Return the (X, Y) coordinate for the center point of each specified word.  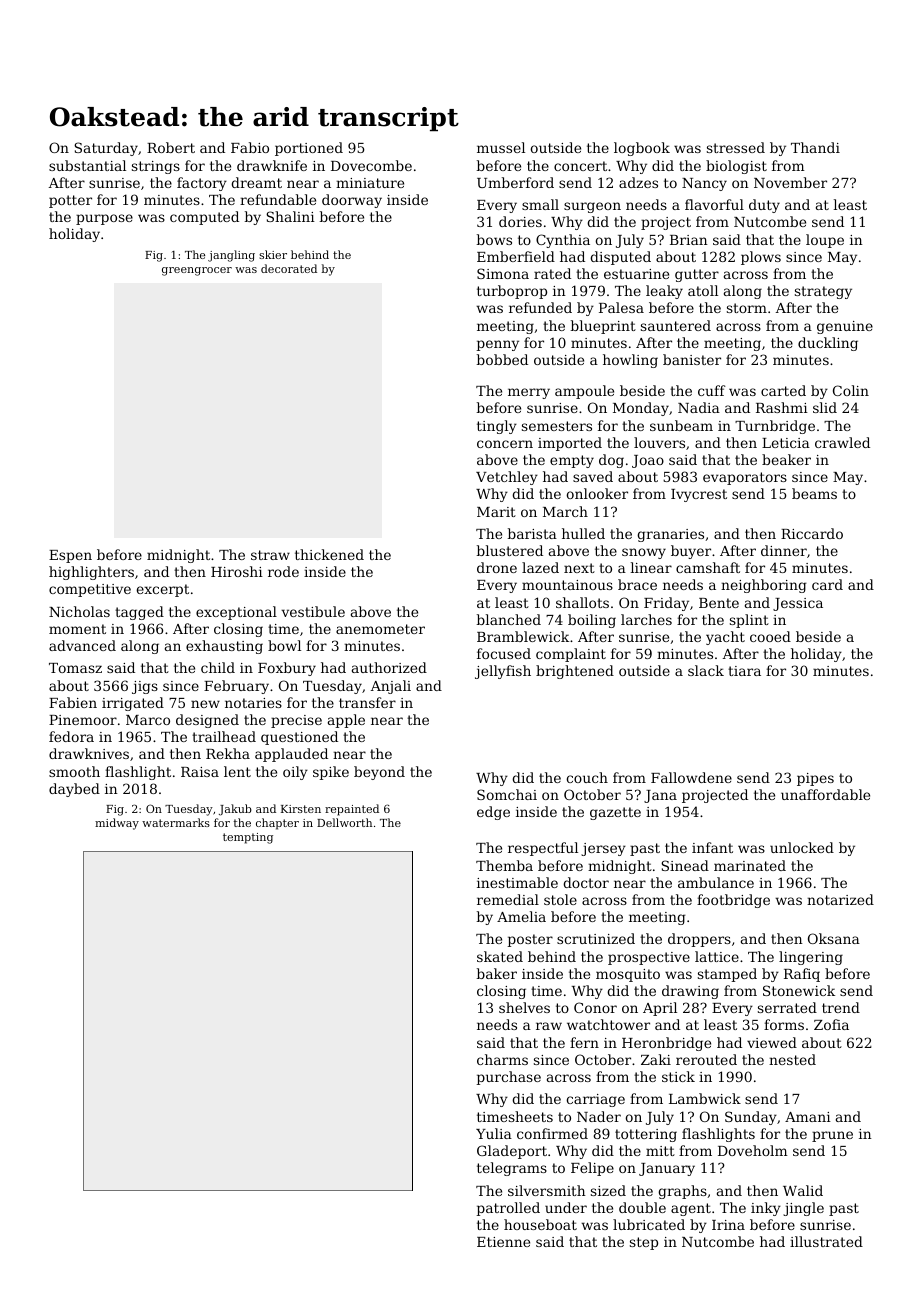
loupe (825, 241)
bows (494, 239)
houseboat (540, 1224)
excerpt (162, 590)
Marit (496, 512)
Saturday (106, 149)
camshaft (708, 567)
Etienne (503, 1242)
